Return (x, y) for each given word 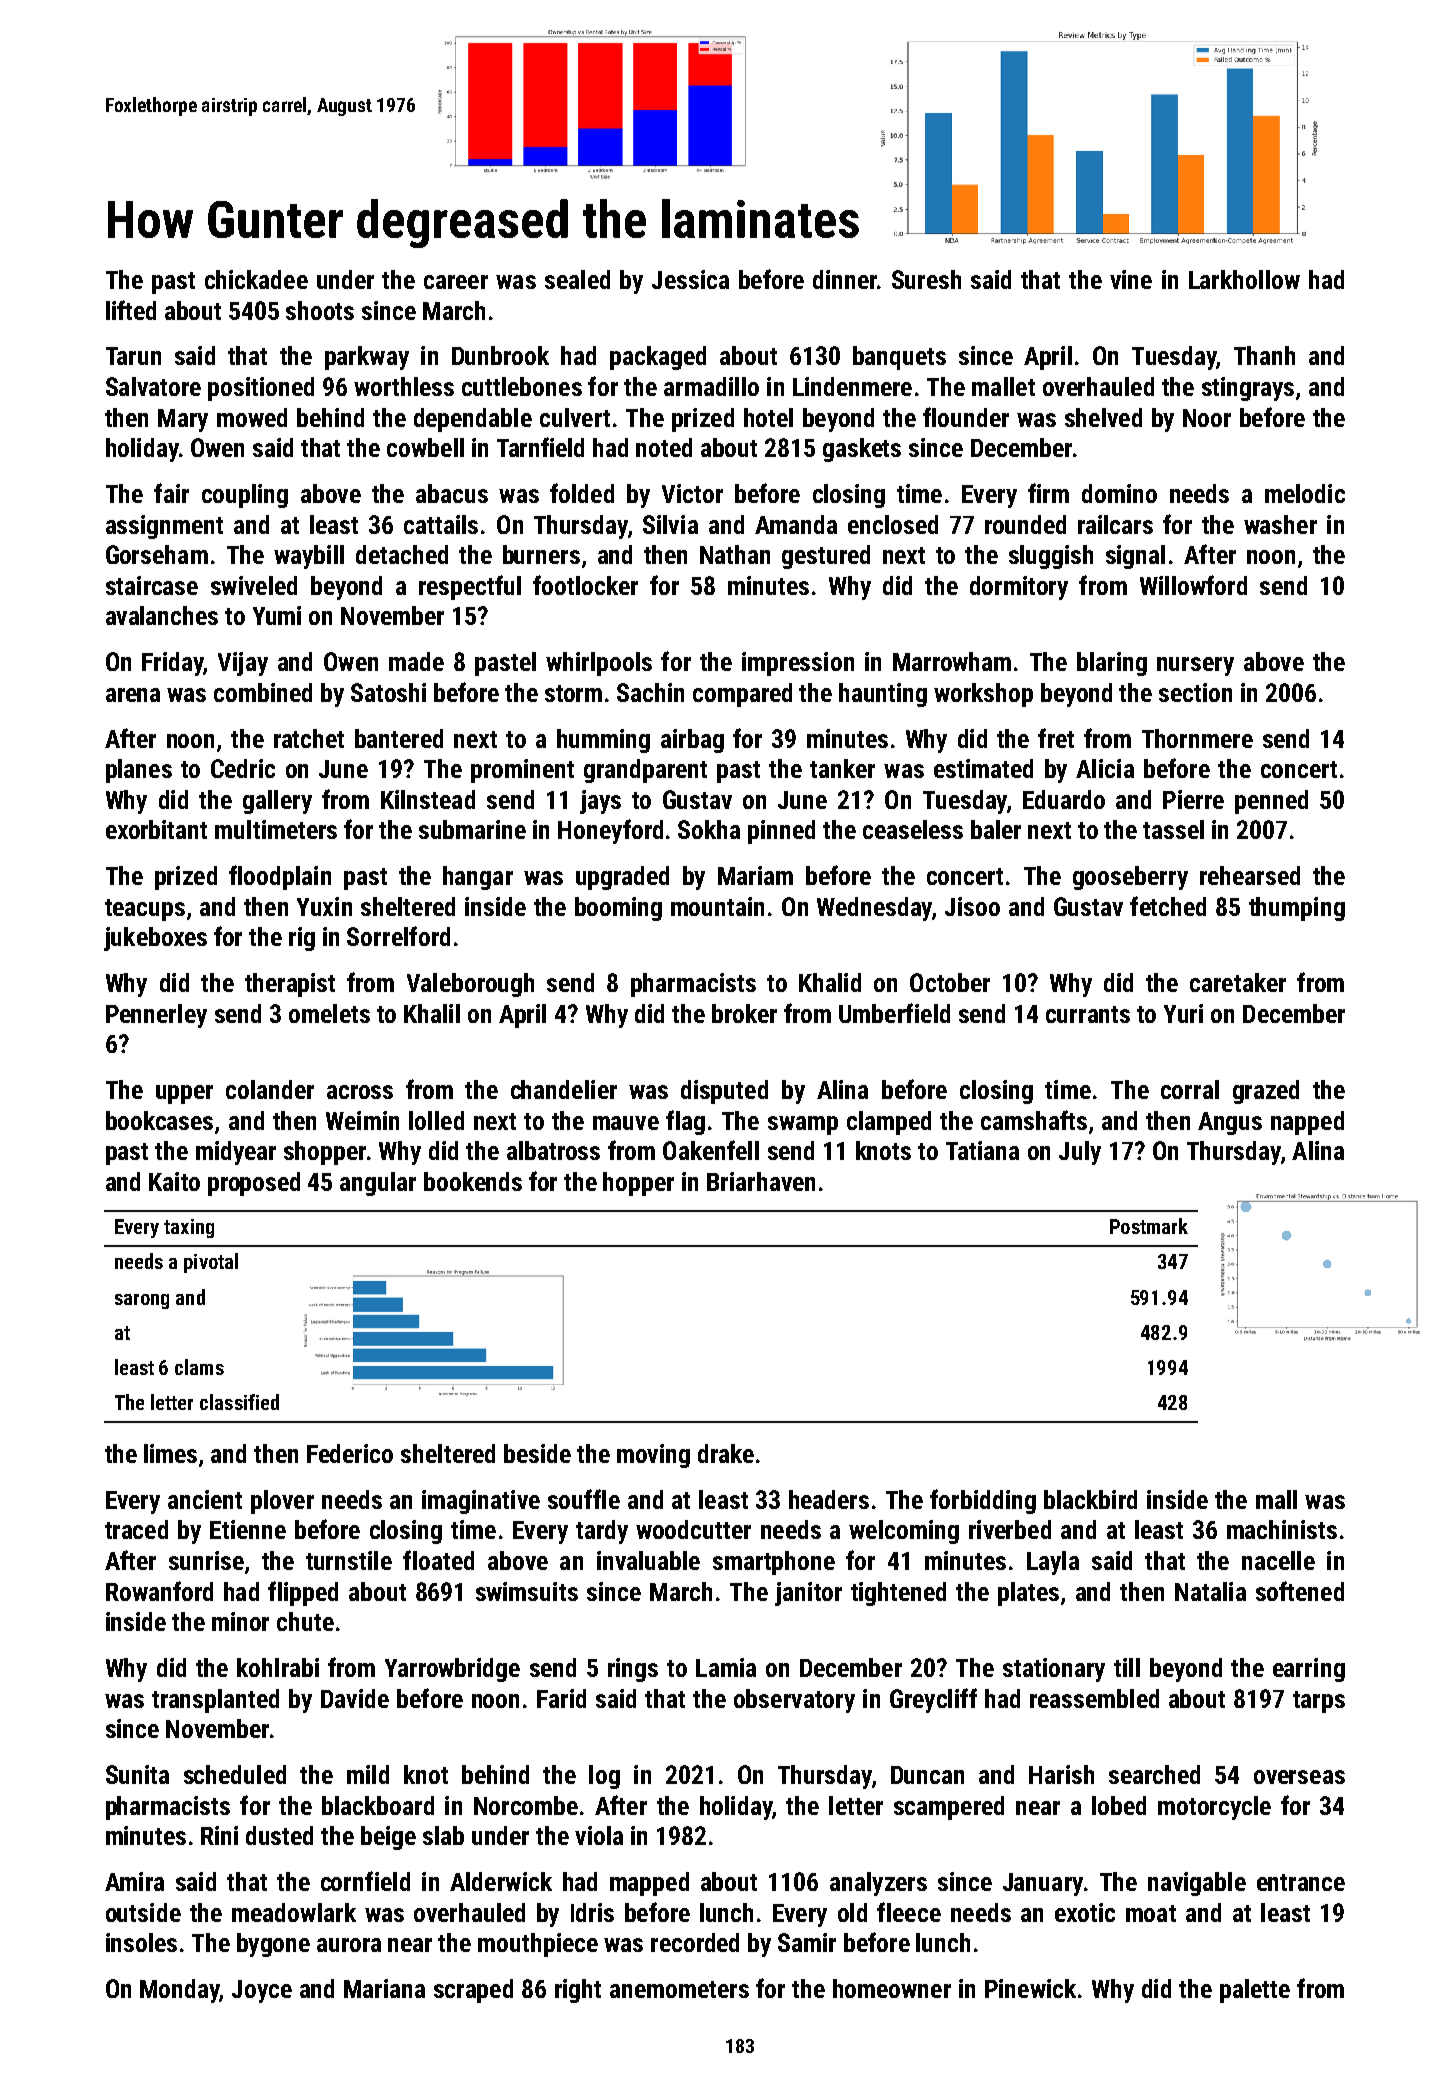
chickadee (256, 279)
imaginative (481, 1502)
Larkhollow (1244, 279)
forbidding (983, 1501)
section (1195, 692)
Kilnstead (428, 799)
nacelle (1278, 1560)
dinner (845, 279)
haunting (883, 695)
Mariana (384, 1988)
